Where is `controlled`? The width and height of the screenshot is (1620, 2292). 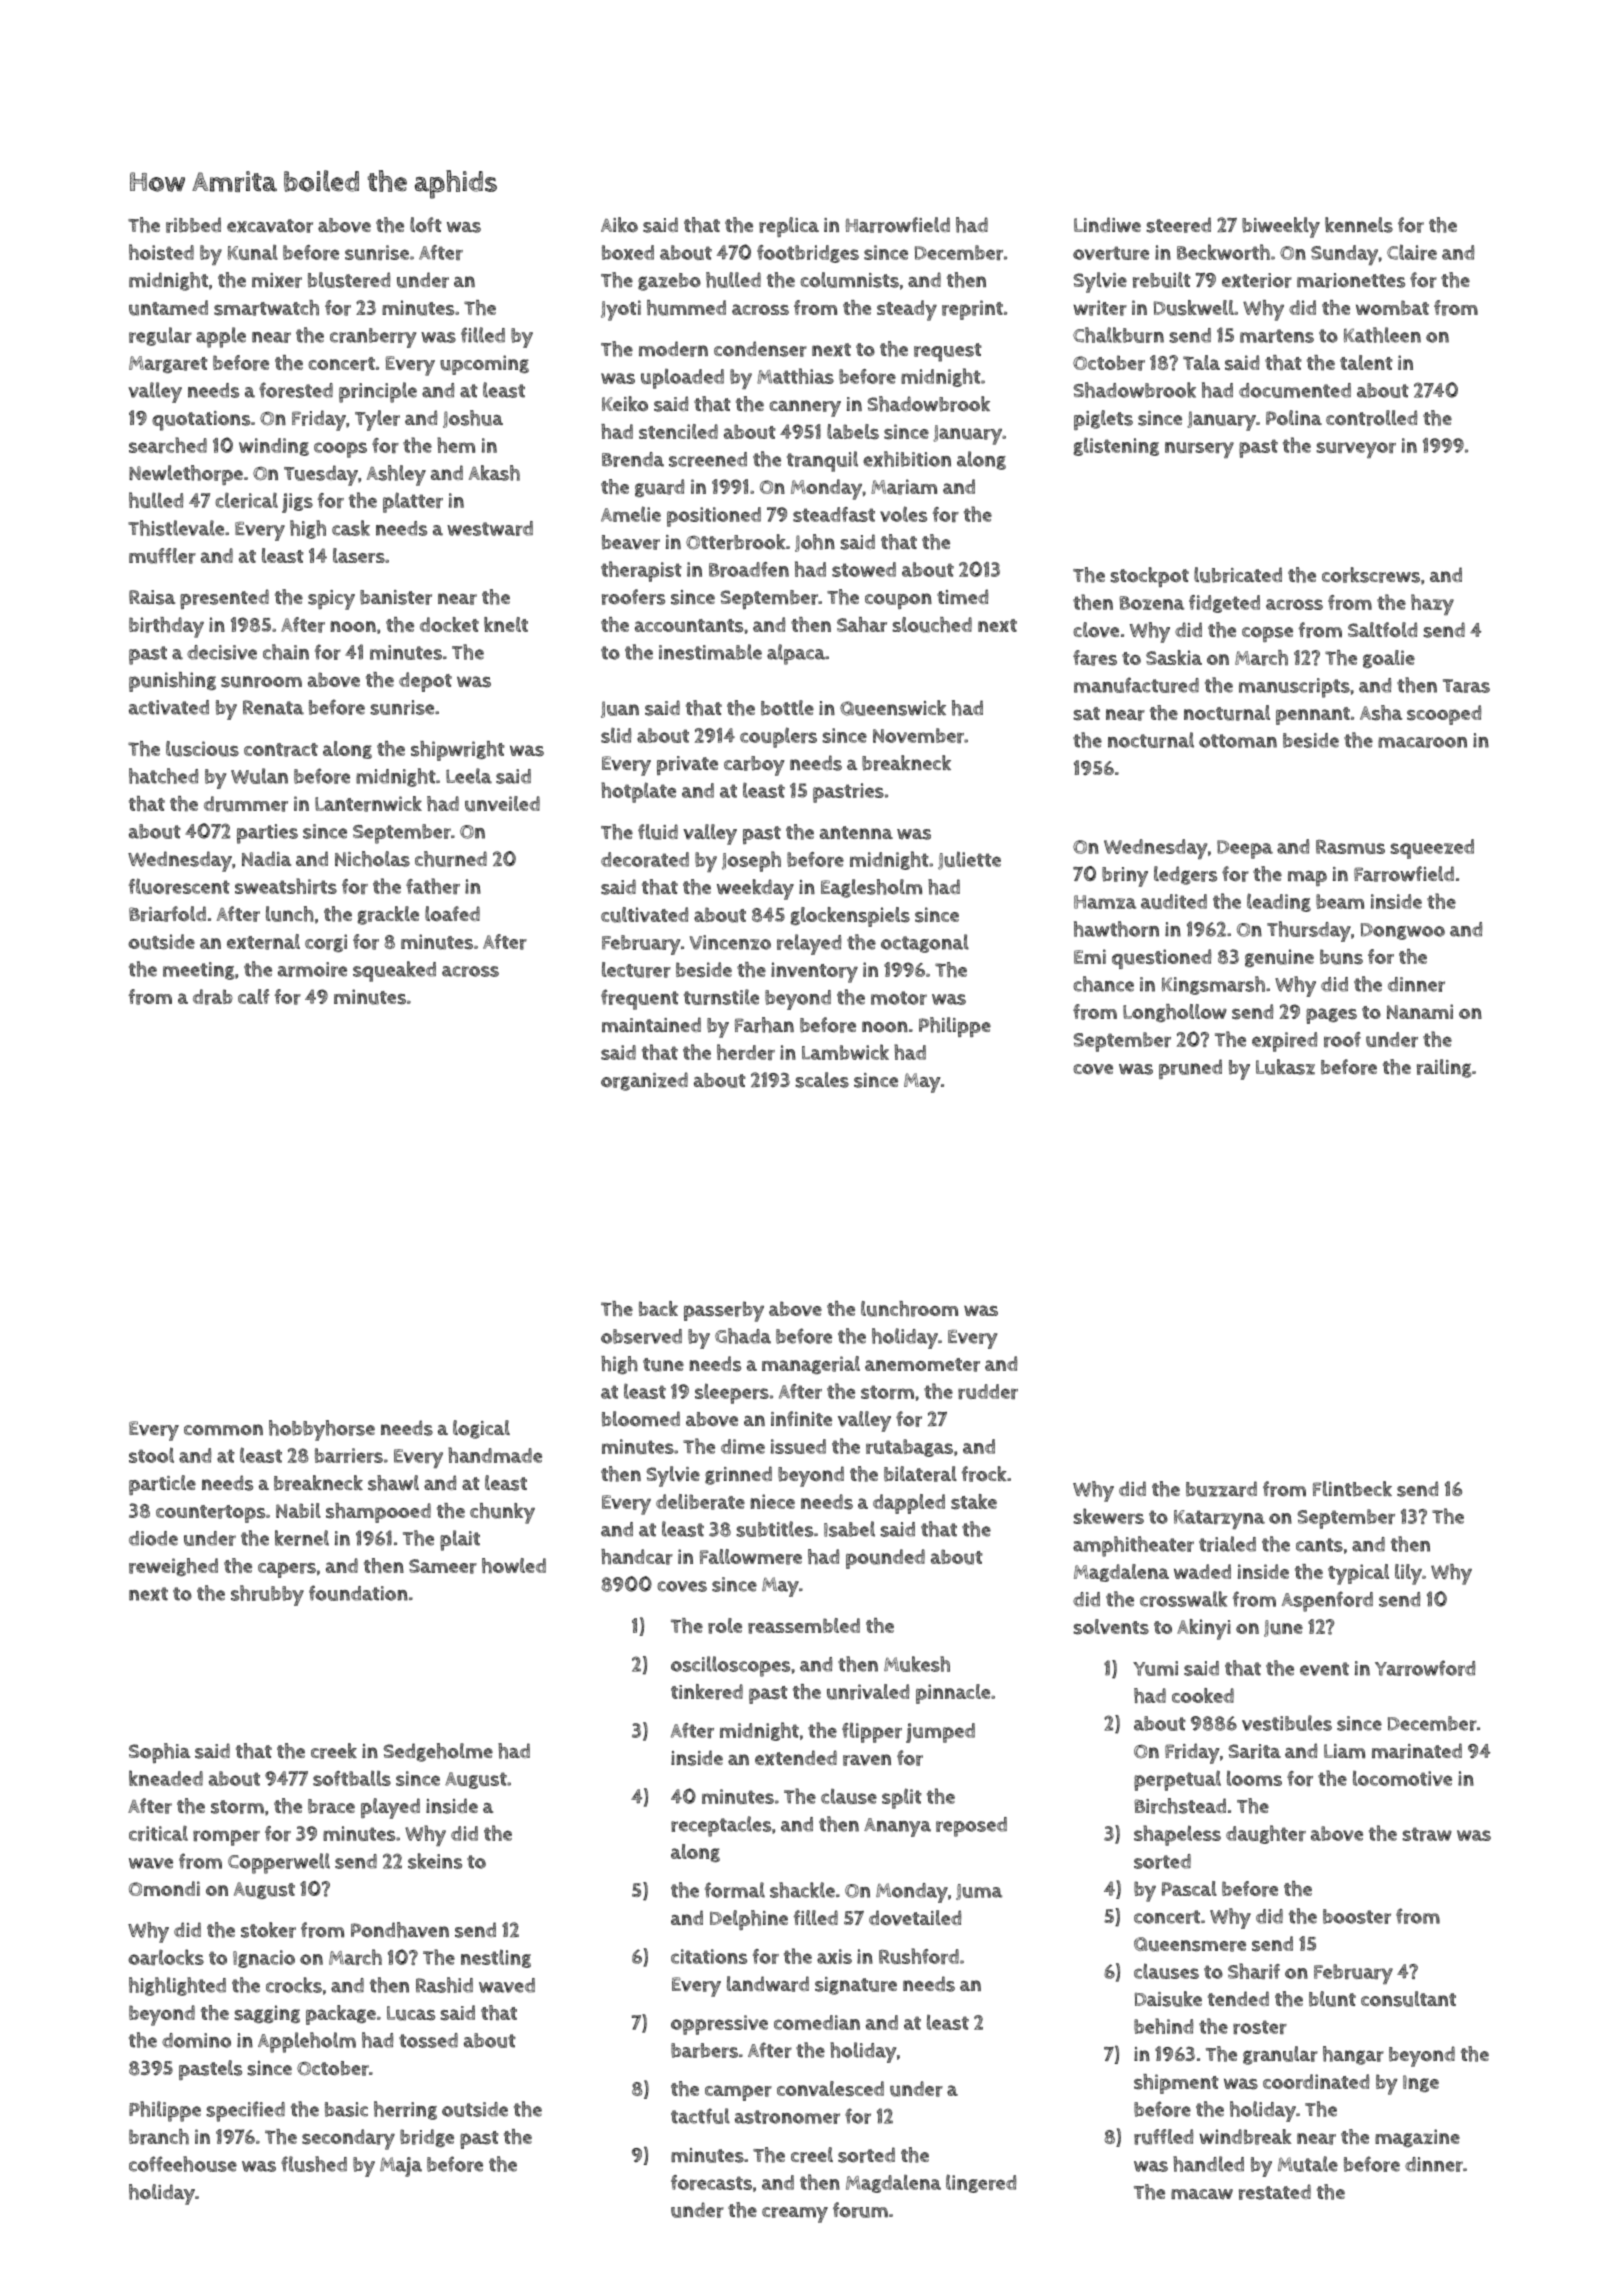 controlled is located at coordinates (1371, 418).
